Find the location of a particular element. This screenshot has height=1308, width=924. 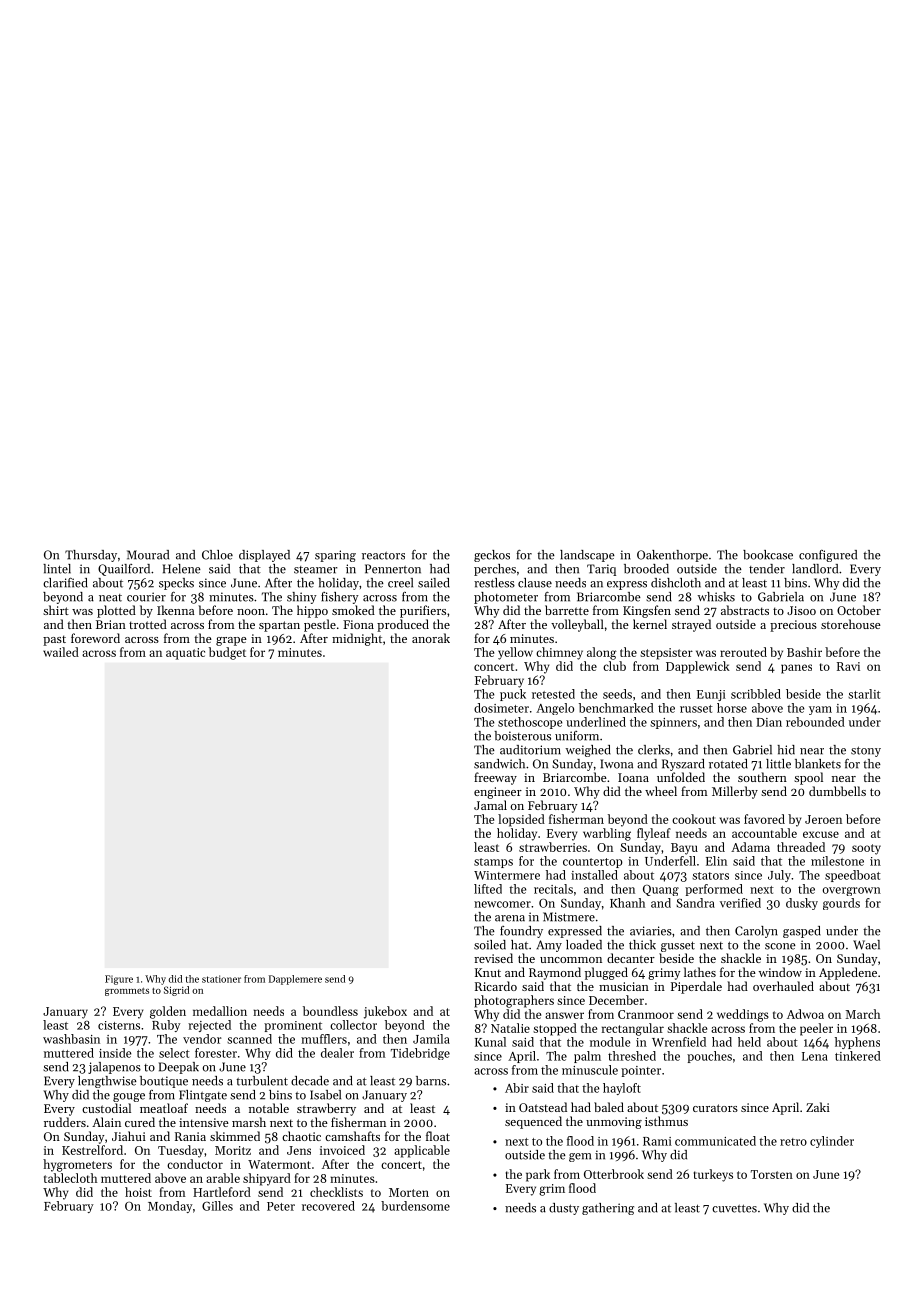

Jamal is located at coordinates (490, 805).
